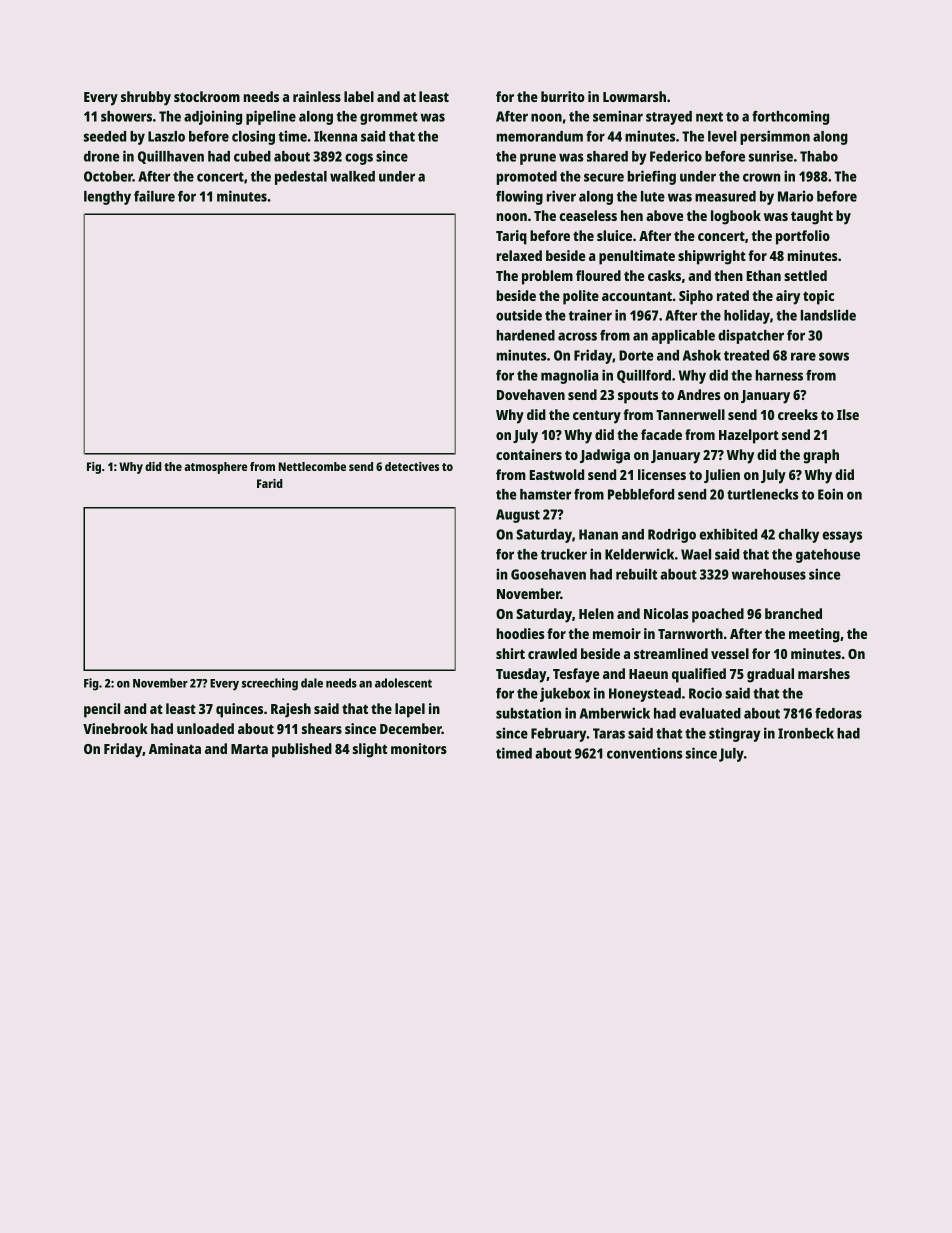 The image size is (952, 1233). Describe the element at coordinates (412, 466) in the document. I see `detectives` at that location.
